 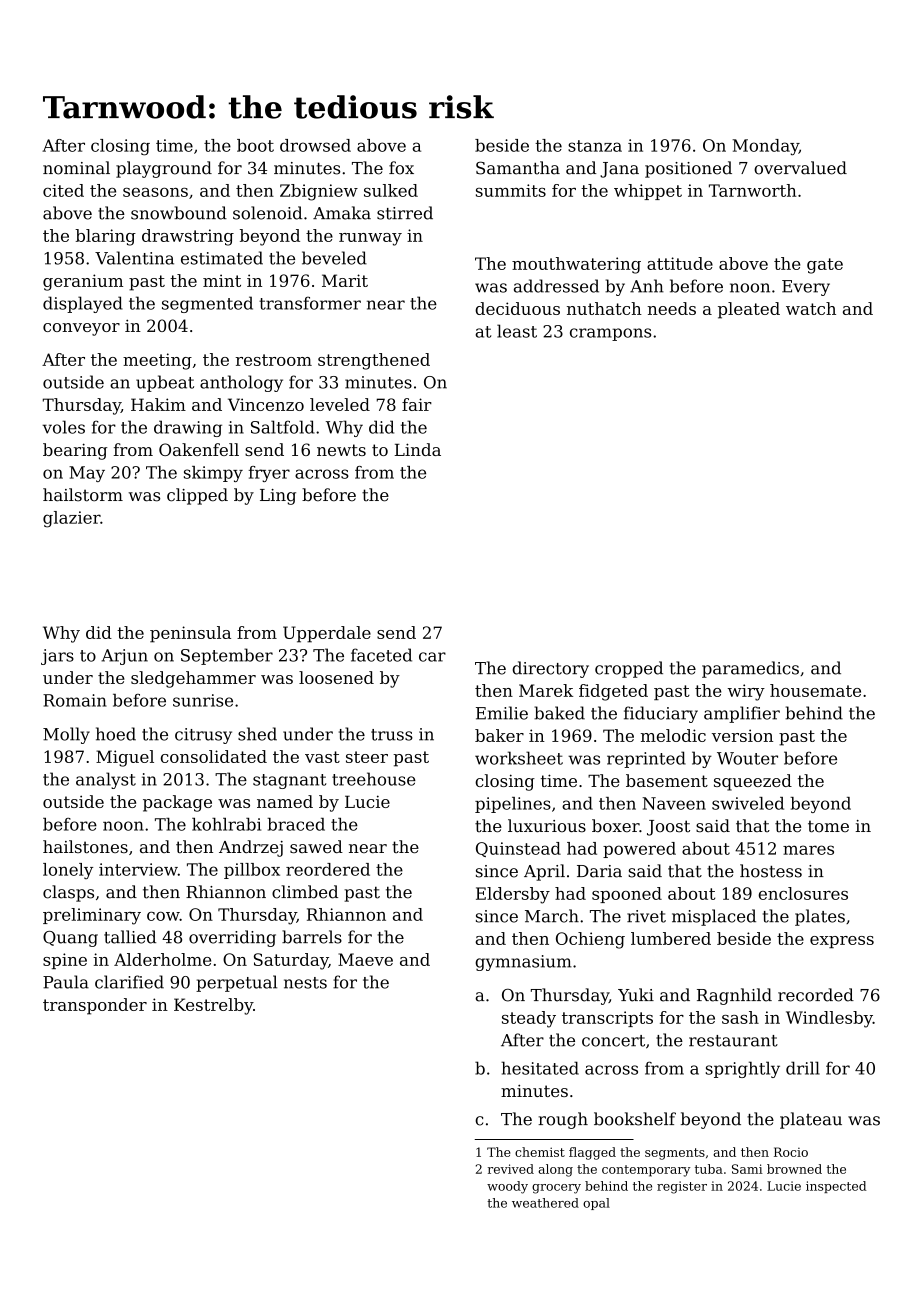 What do you see at coordinates (76, 168) in the screenshot?
I see `nominal` at bounding box center [76, 168].
